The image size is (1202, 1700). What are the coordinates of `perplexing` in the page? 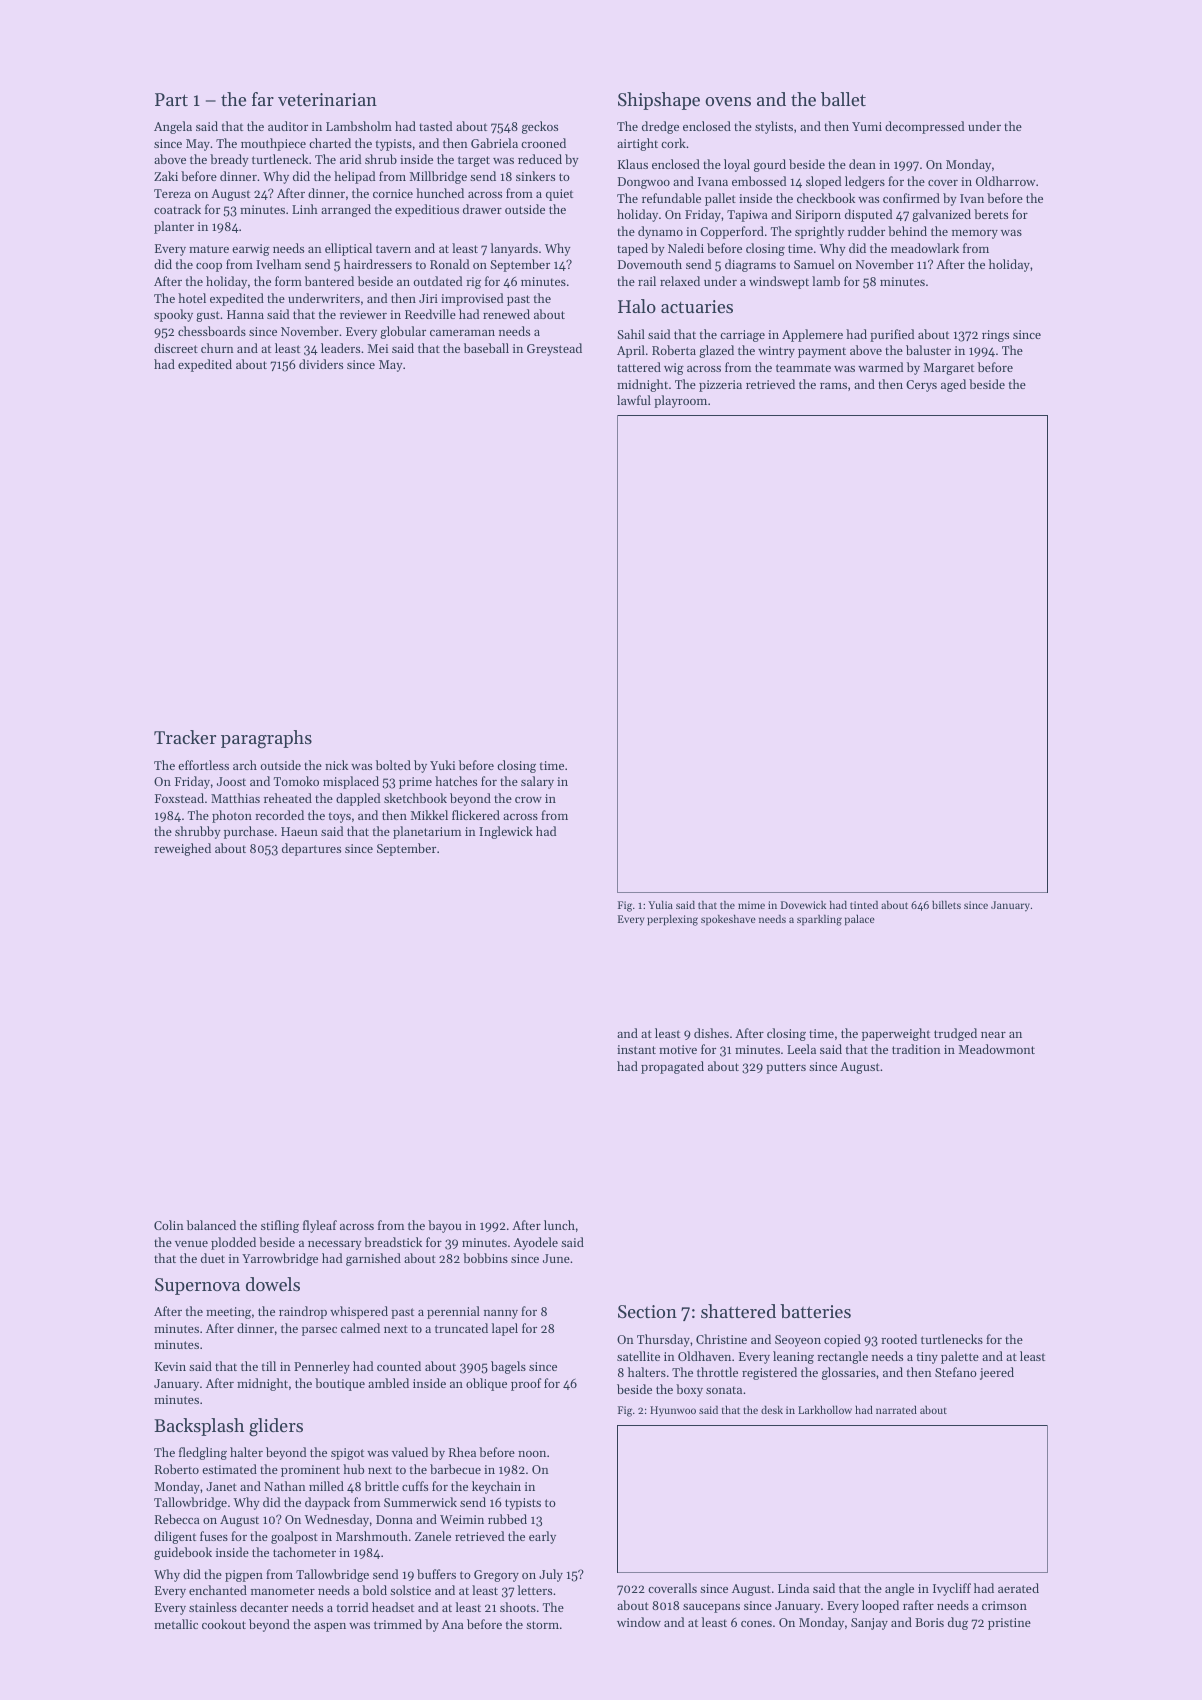 It's located at (672, 920).
